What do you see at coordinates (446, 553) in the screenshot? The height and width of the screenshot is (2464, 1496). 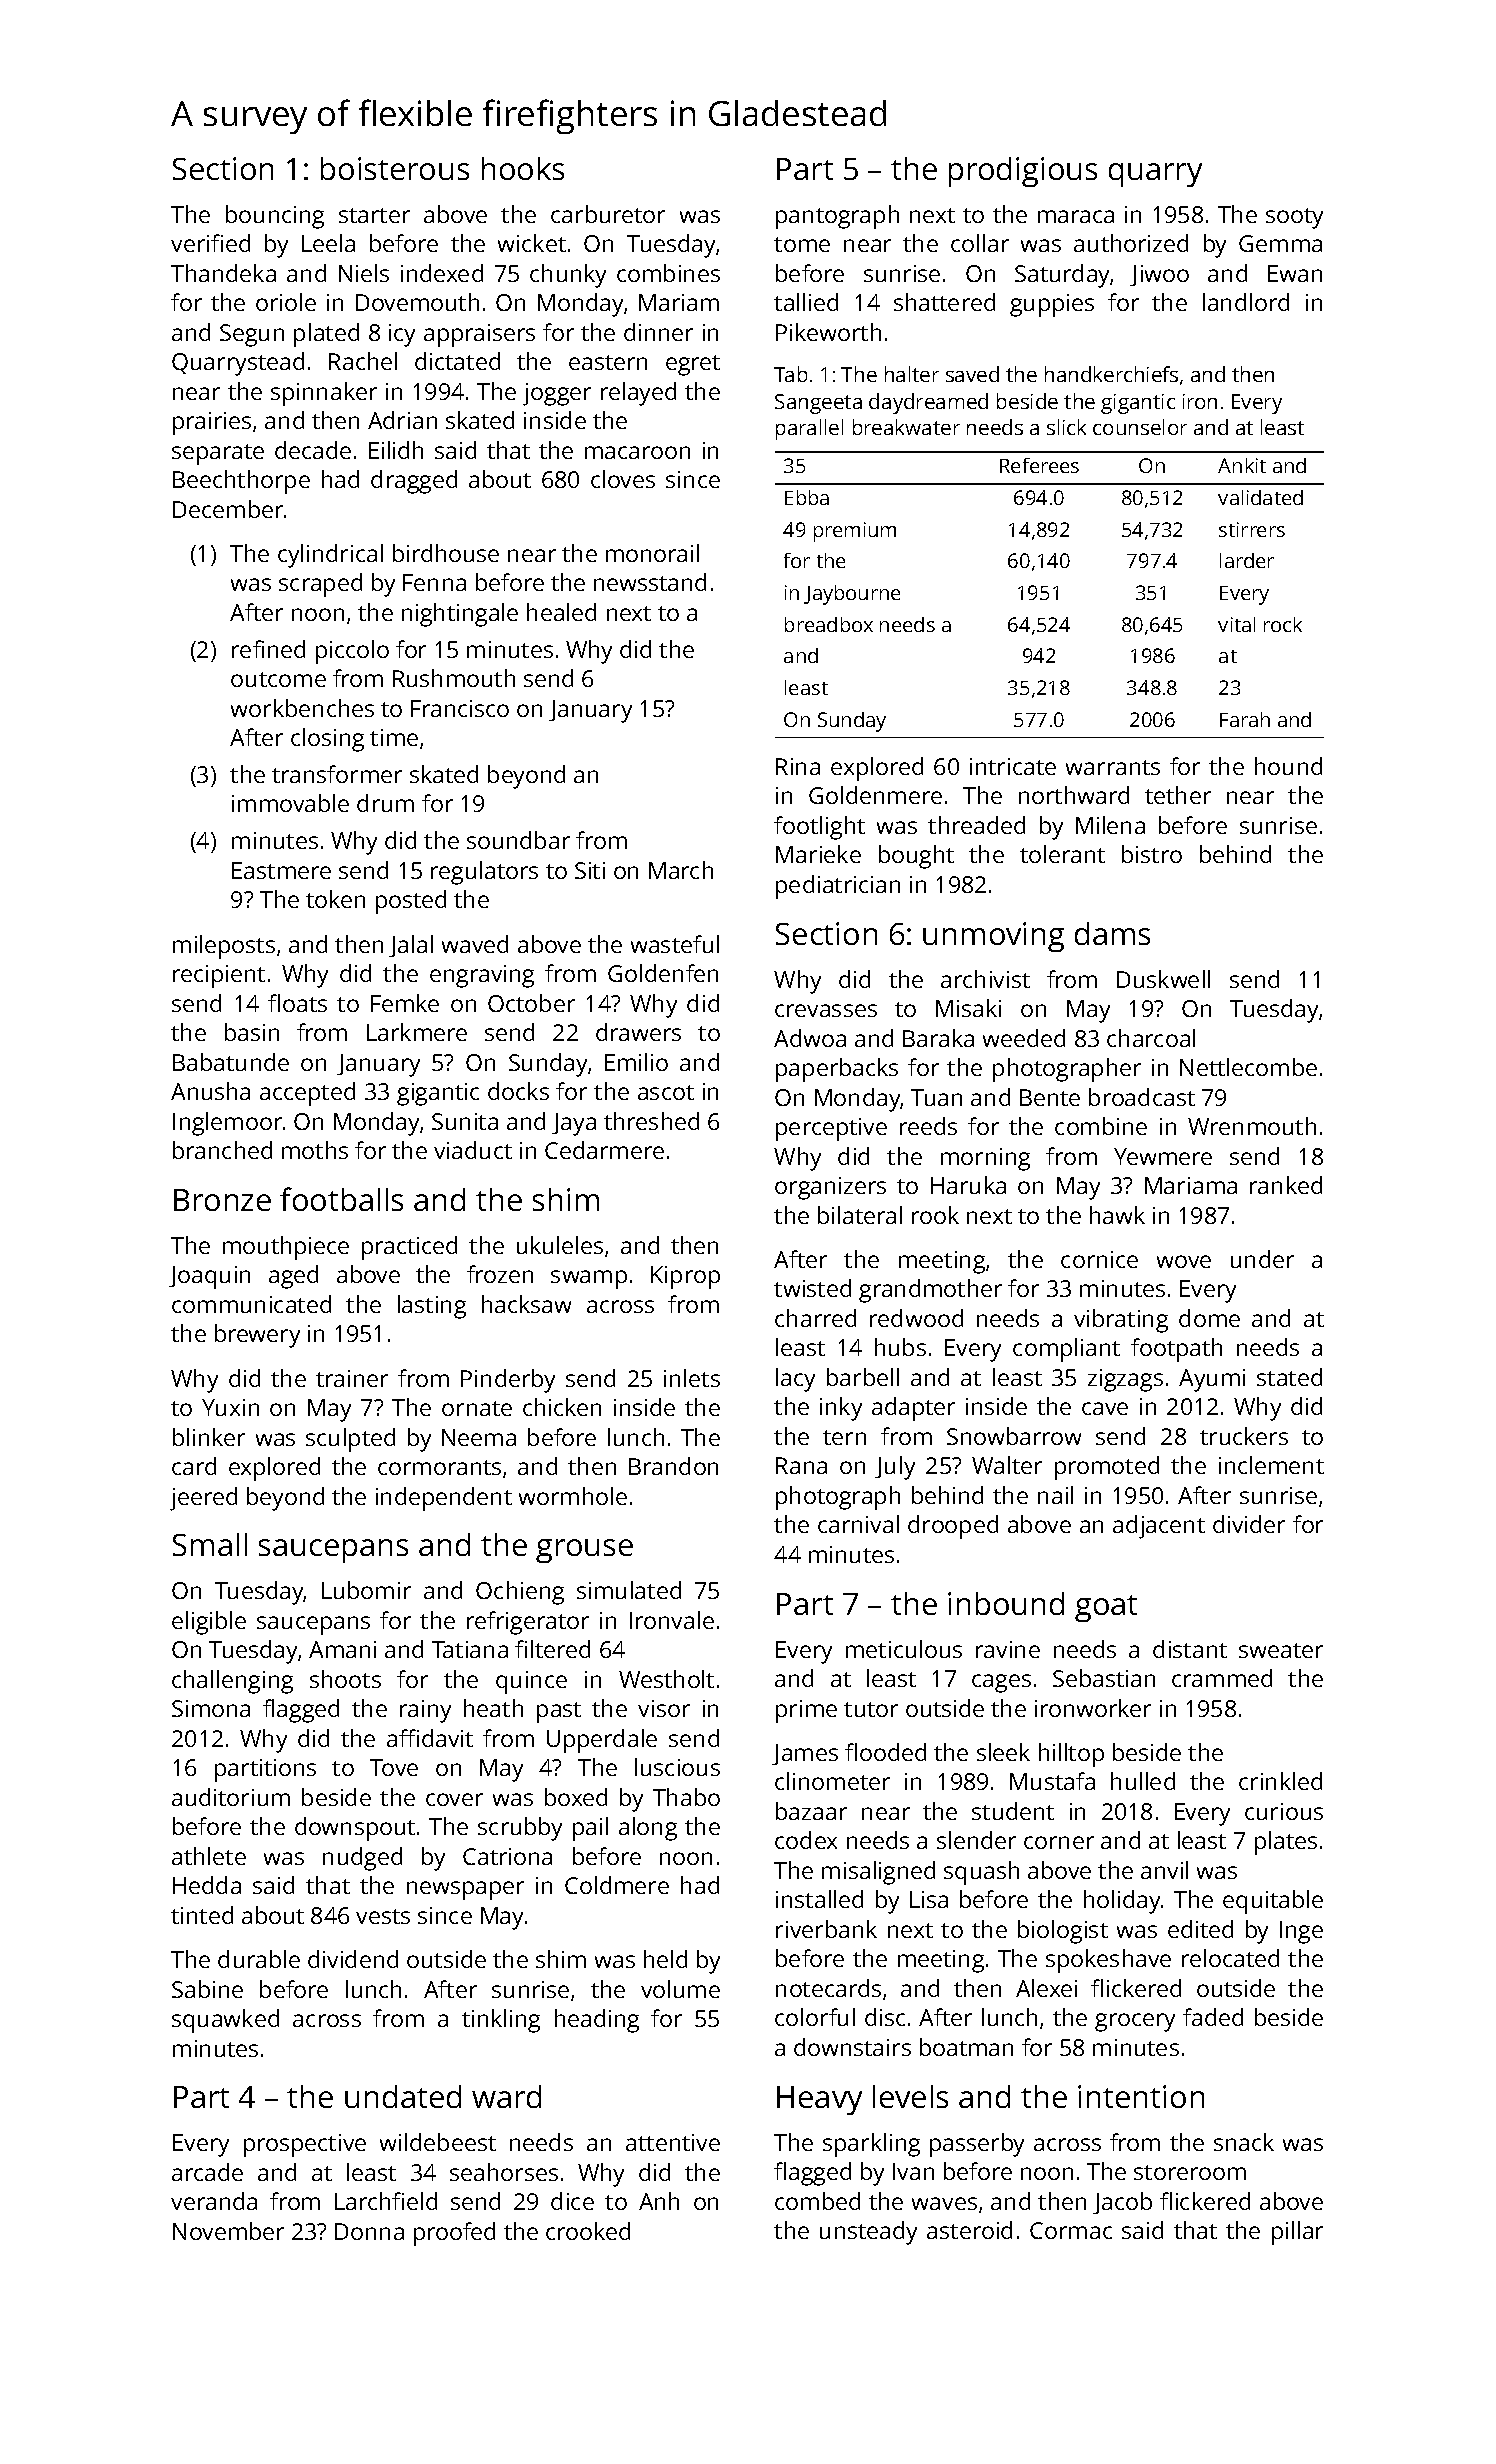 I see `birdhouse` at bounding box center [446, 553].
